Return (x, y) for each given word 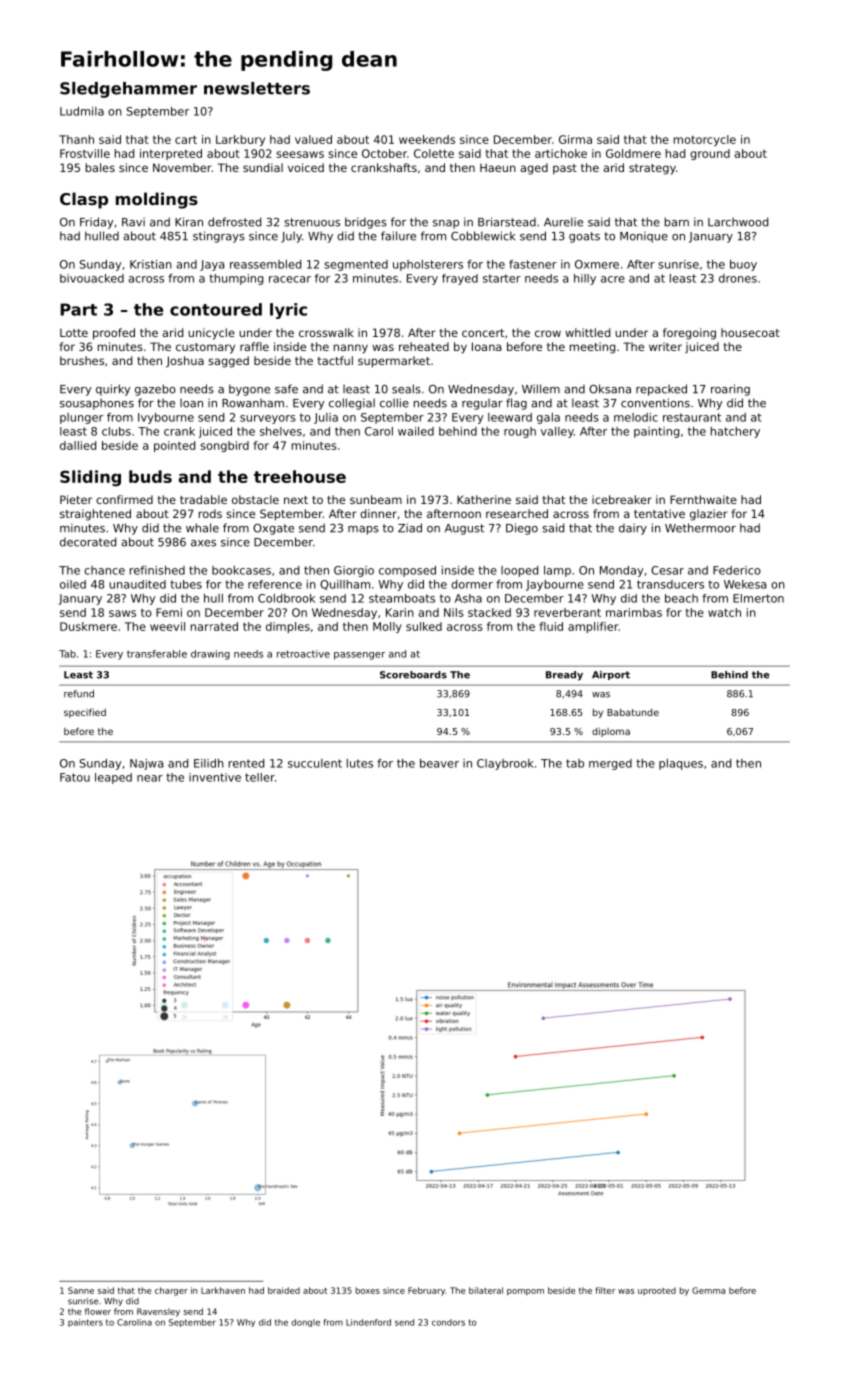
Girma (575, 139)
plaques (681, 764)
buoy (743, 265)
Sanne (81, 1290)
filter (605, 1290)
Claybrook (505, 764)
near (150, 778)
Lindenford (368, 1322)
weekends (427, 139)
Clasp (84, 200)
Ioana (486, 346)
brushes (82, 360)
